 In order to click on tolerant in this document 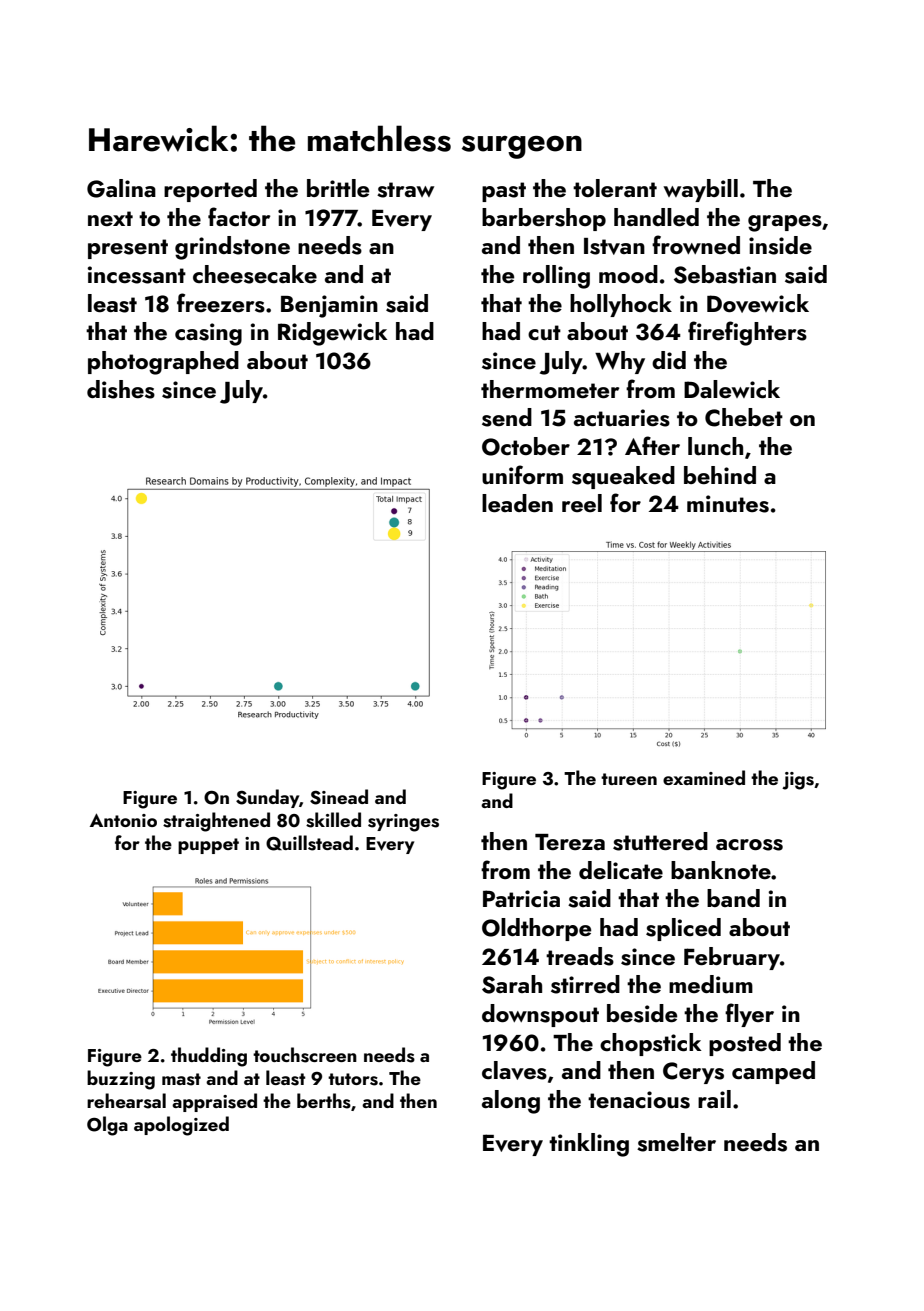, I will do `click(615, 188)`.
